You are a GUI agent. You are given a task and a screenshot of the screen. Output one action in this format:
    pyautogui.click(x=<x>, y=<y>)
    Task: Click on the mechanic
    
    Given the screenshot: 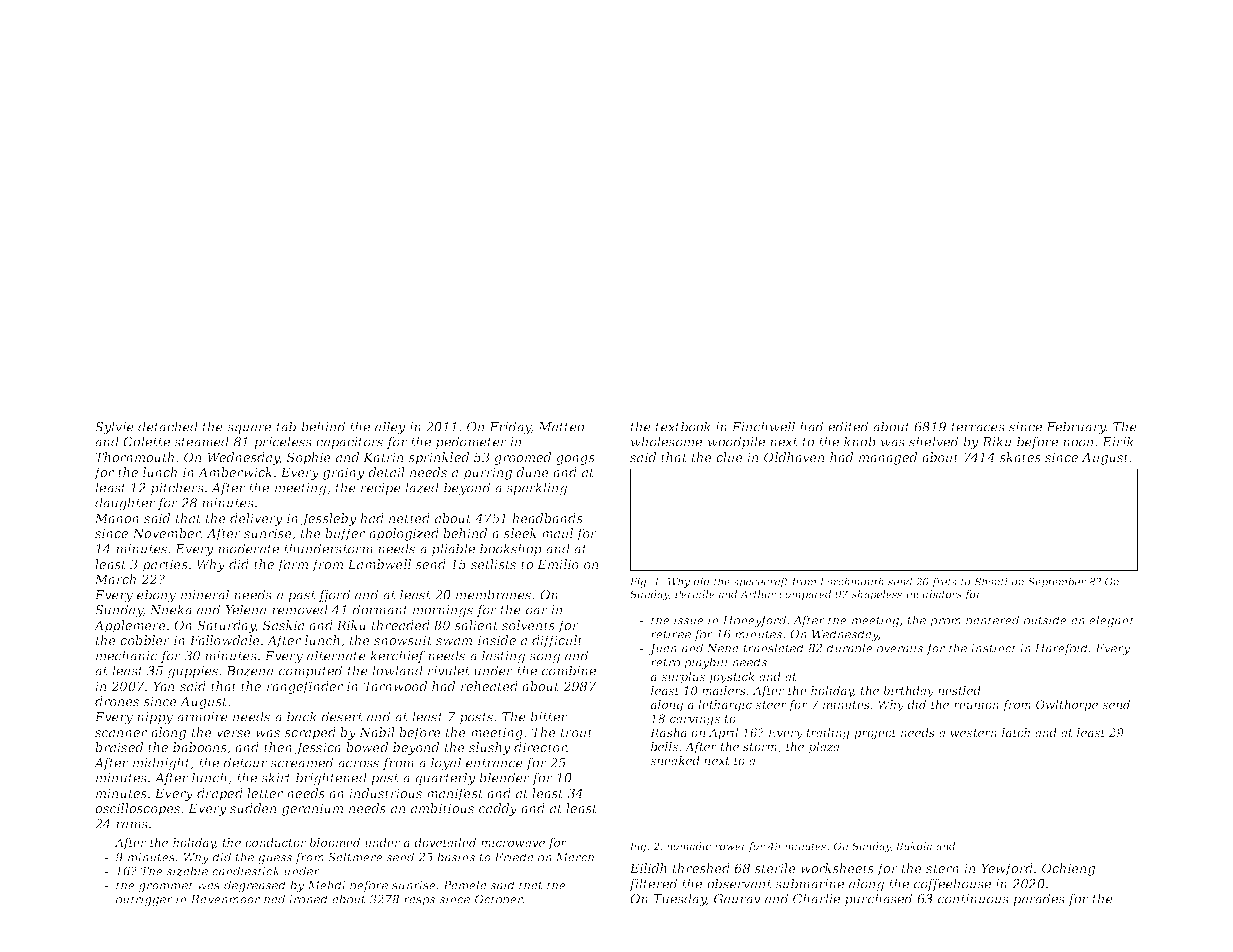 What is the action you would take?
    pyautogui.click(x=127, y=655)
